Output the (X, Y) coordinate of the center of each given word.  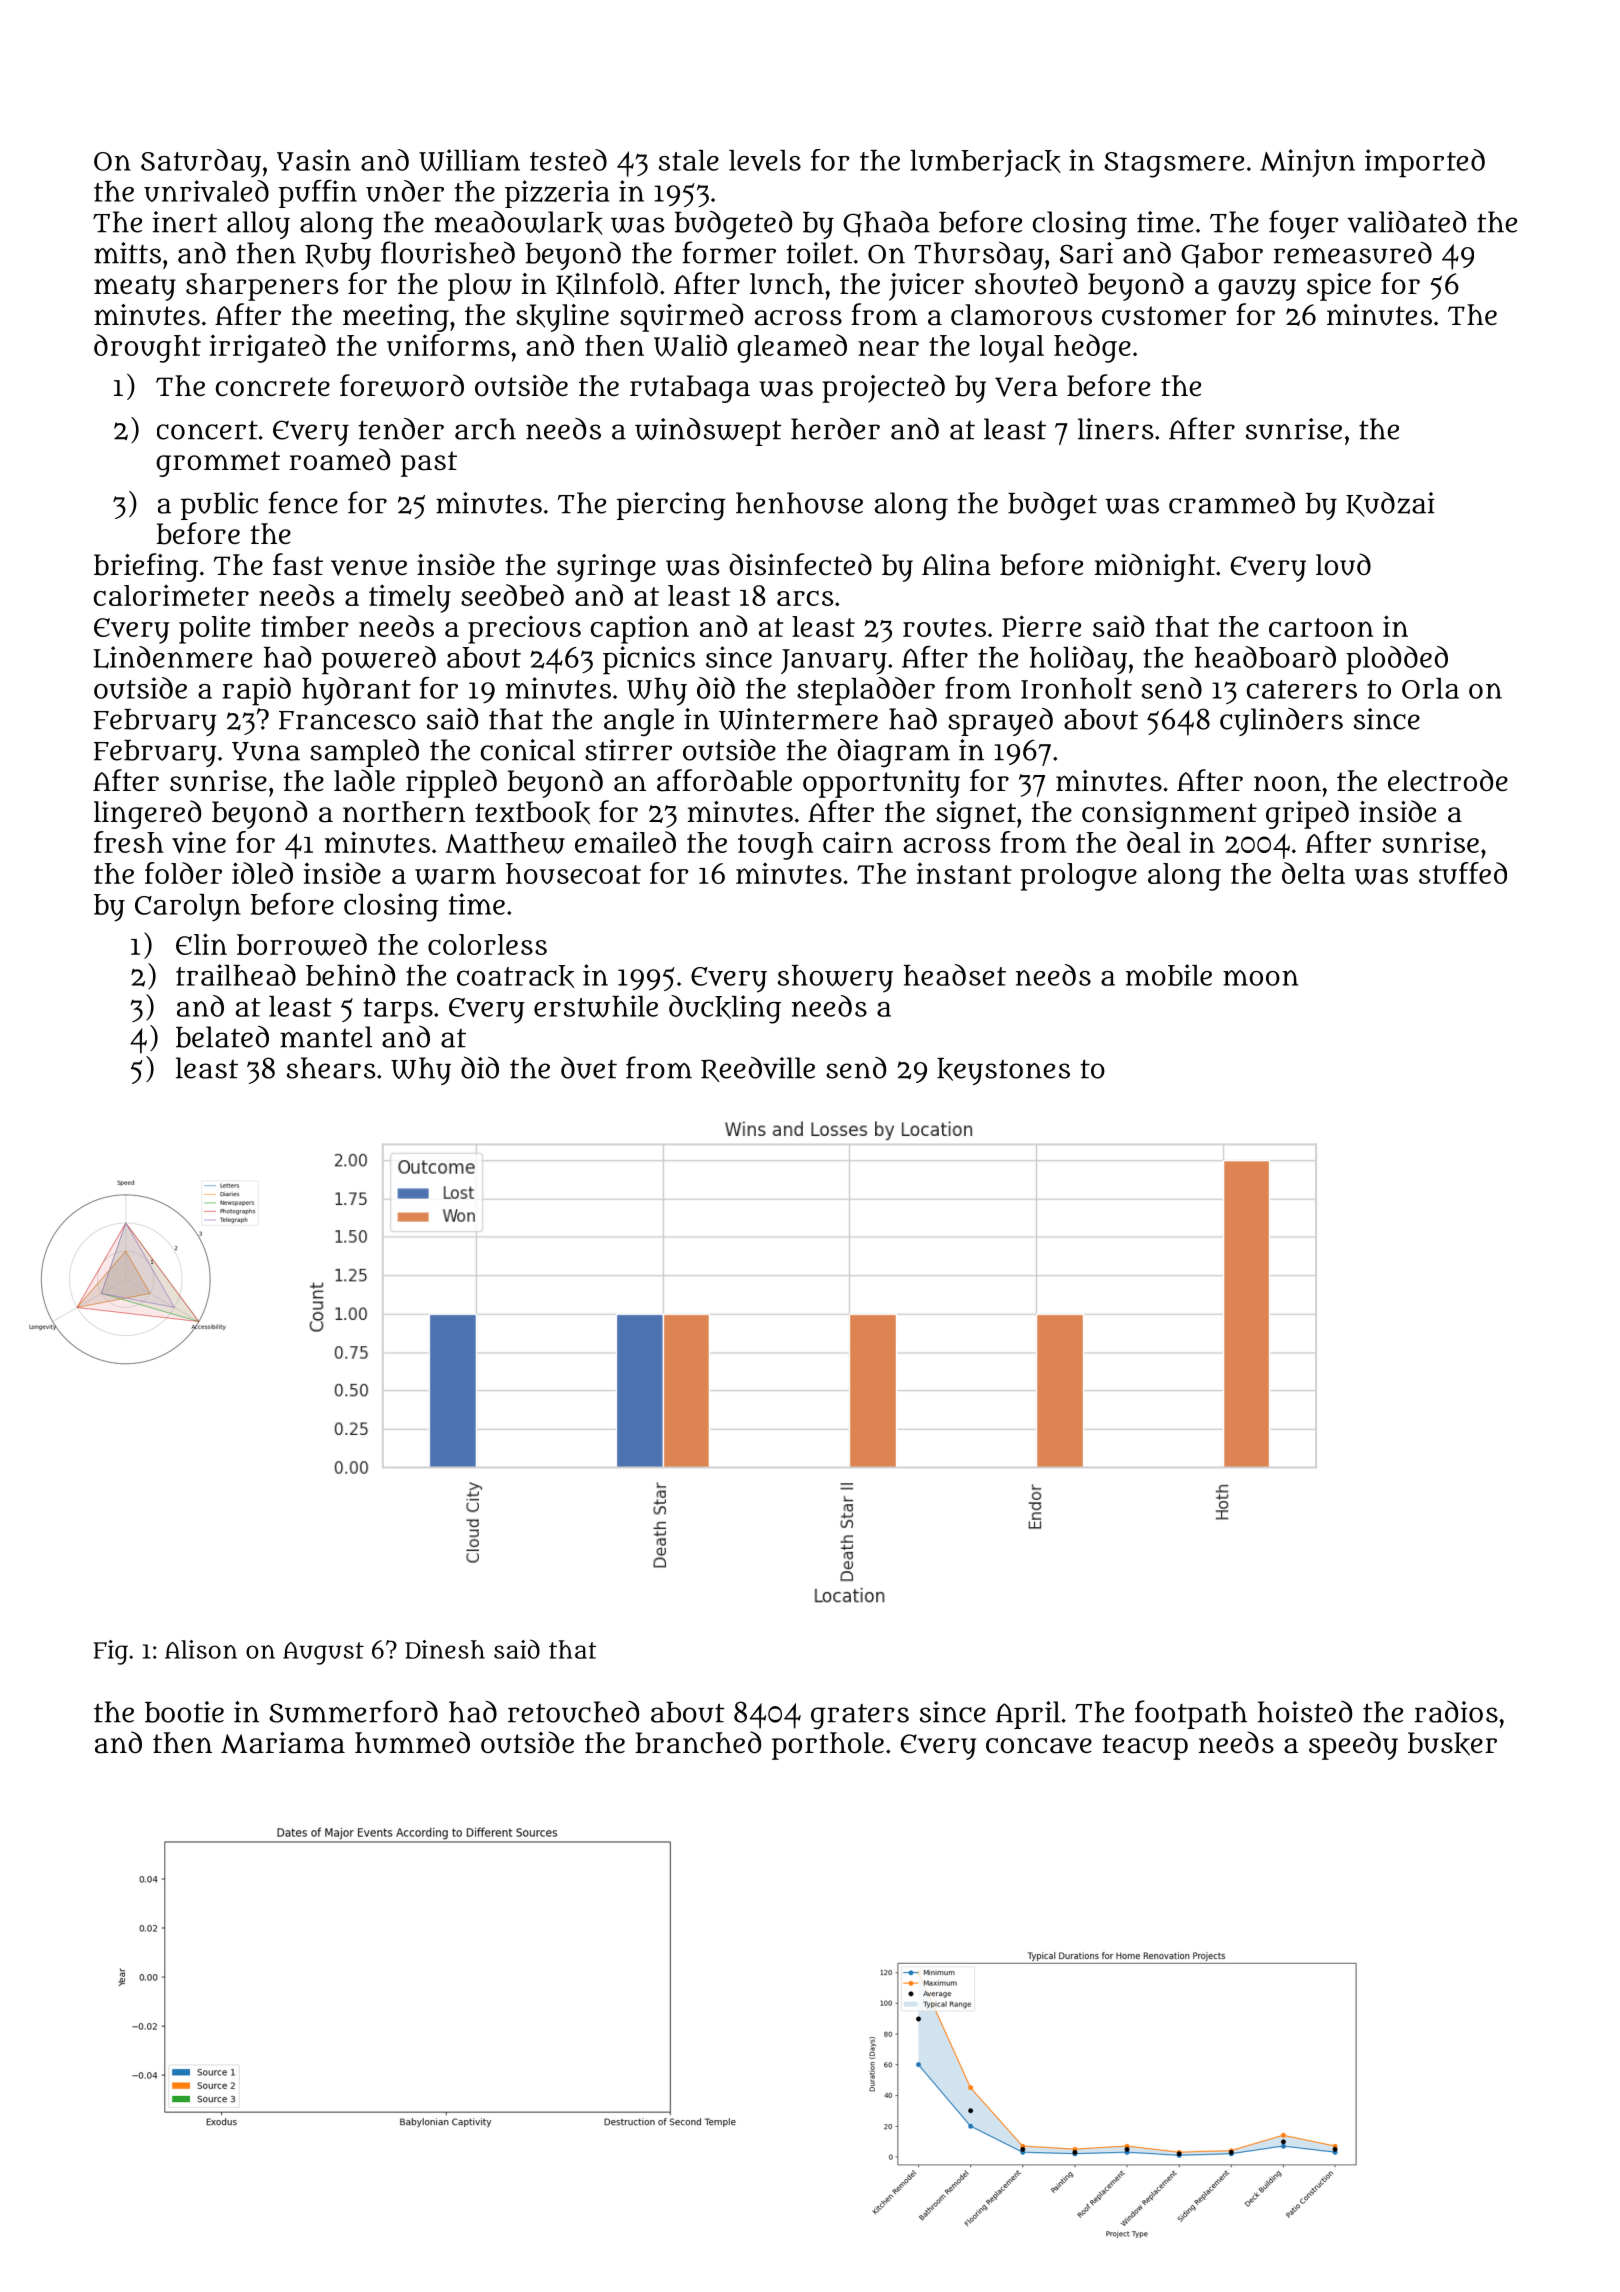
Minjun (1307, 163)
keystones (1003, 1071)
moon (1260, 978)
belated (222, 1037)
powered (379, 660)
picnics (649, 660)
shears (331, 1068)
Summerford (353, 1711)
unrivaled (206, 191)
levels (765, 160)
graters (860, 1716)
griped (1307, 814)
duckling (725, 1009)
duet (589, 1068)
